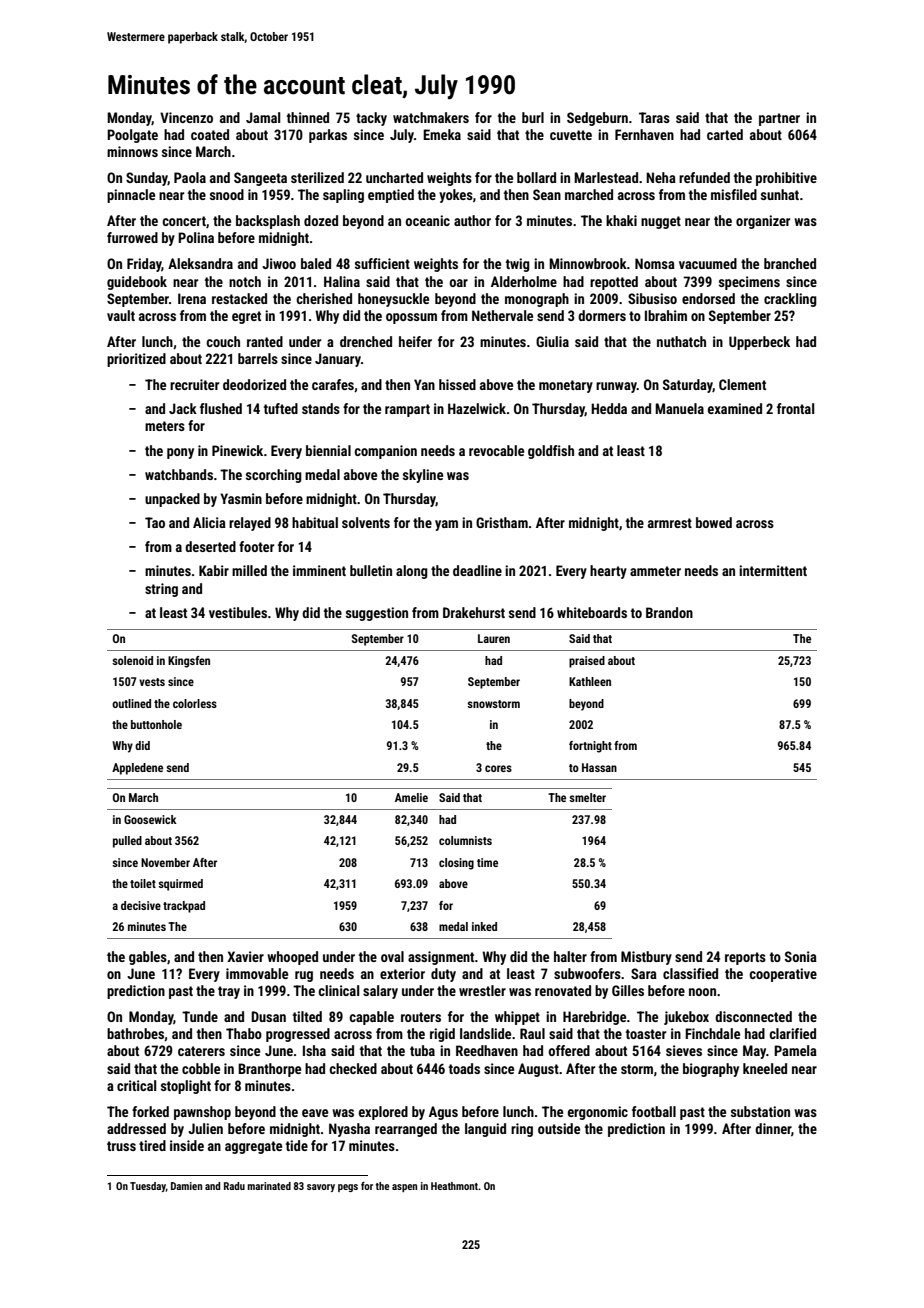 The image size is (924, 1308). Describe the element at coordinates (192, 298) in the screenshot. I see `Irena` at that location.
